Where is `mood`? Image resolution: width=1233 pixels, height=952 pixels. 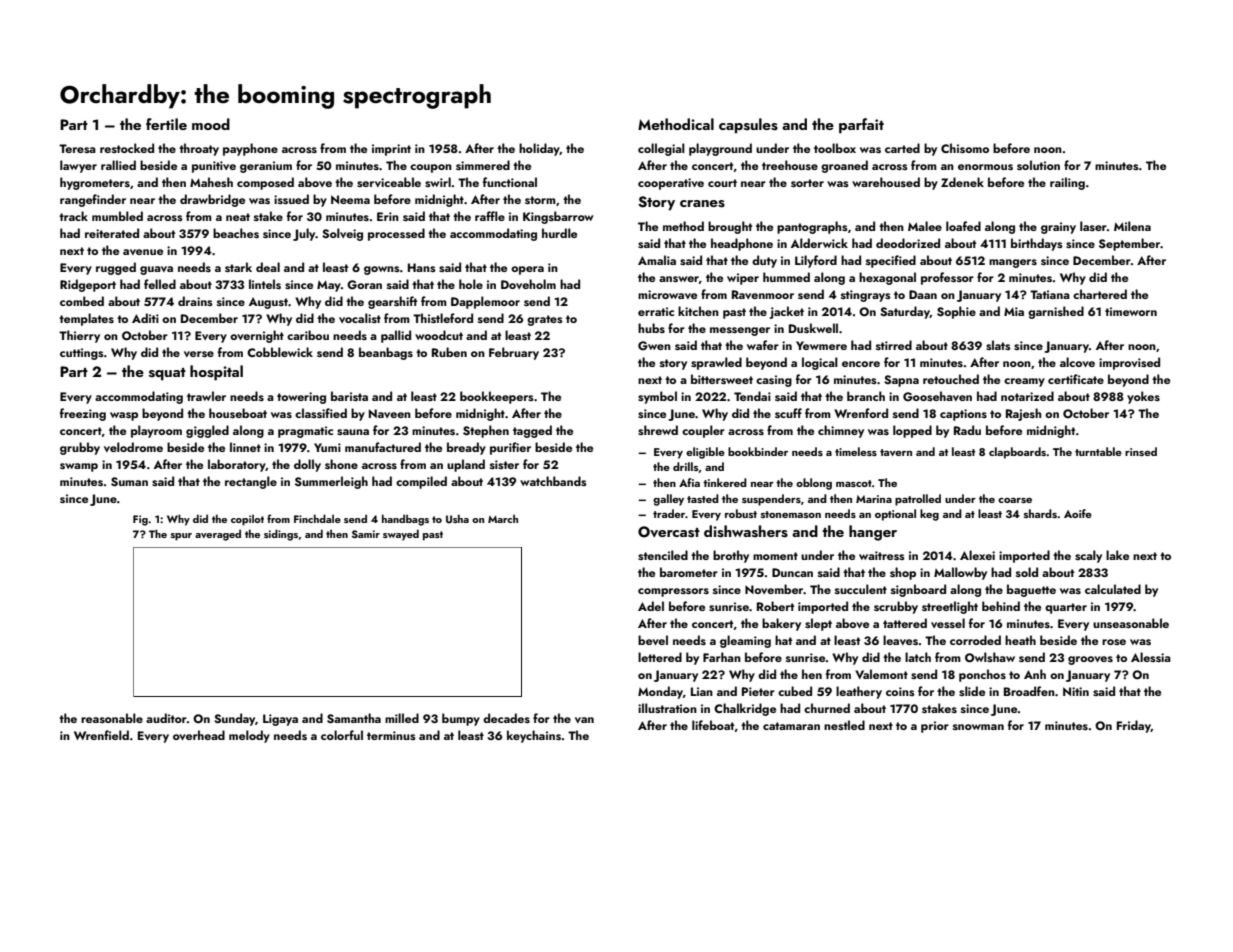 mood is located at coordinates (211, 124).
